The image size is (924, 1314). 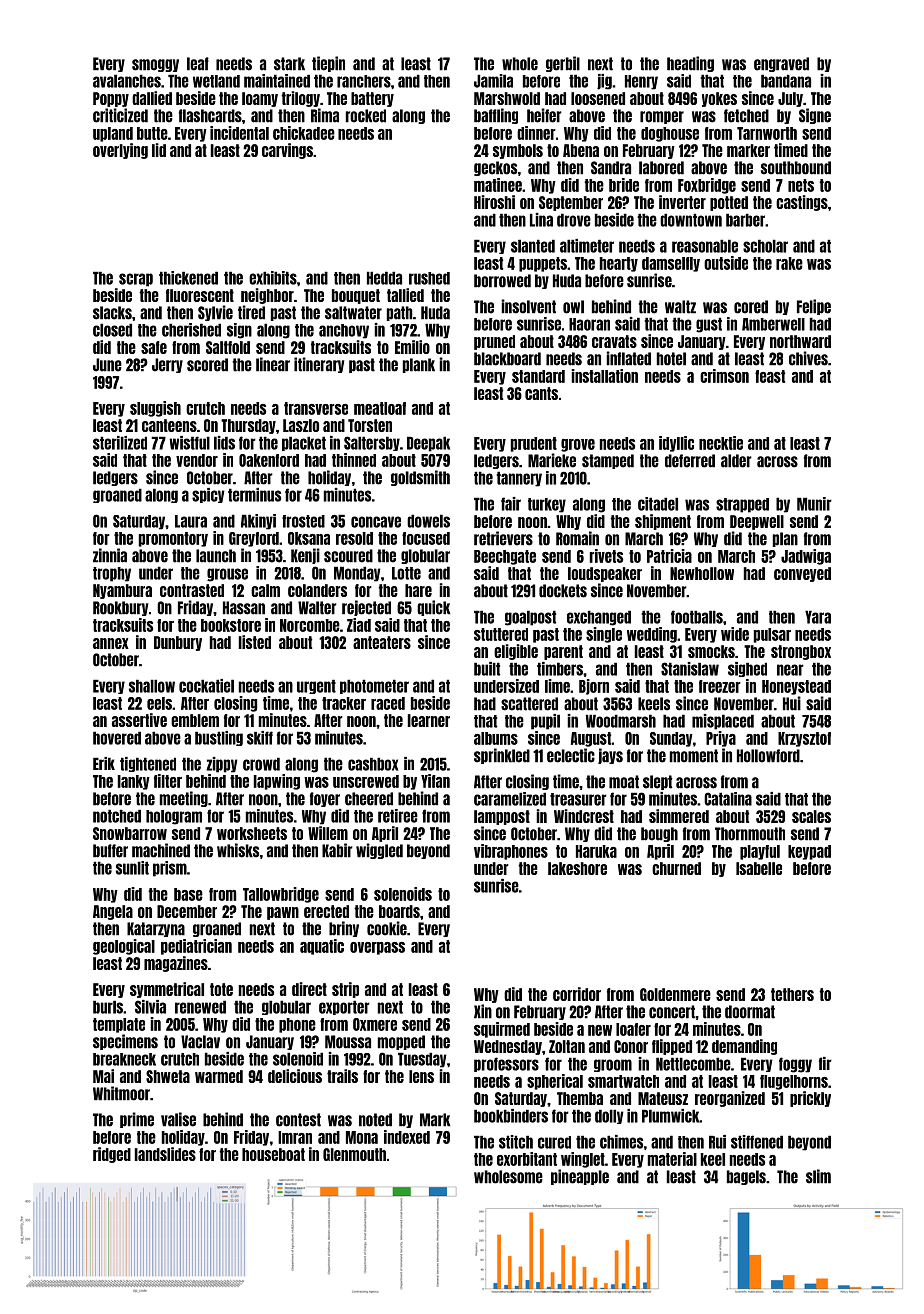 I want to click on focused, so click(x=426, y=538).
